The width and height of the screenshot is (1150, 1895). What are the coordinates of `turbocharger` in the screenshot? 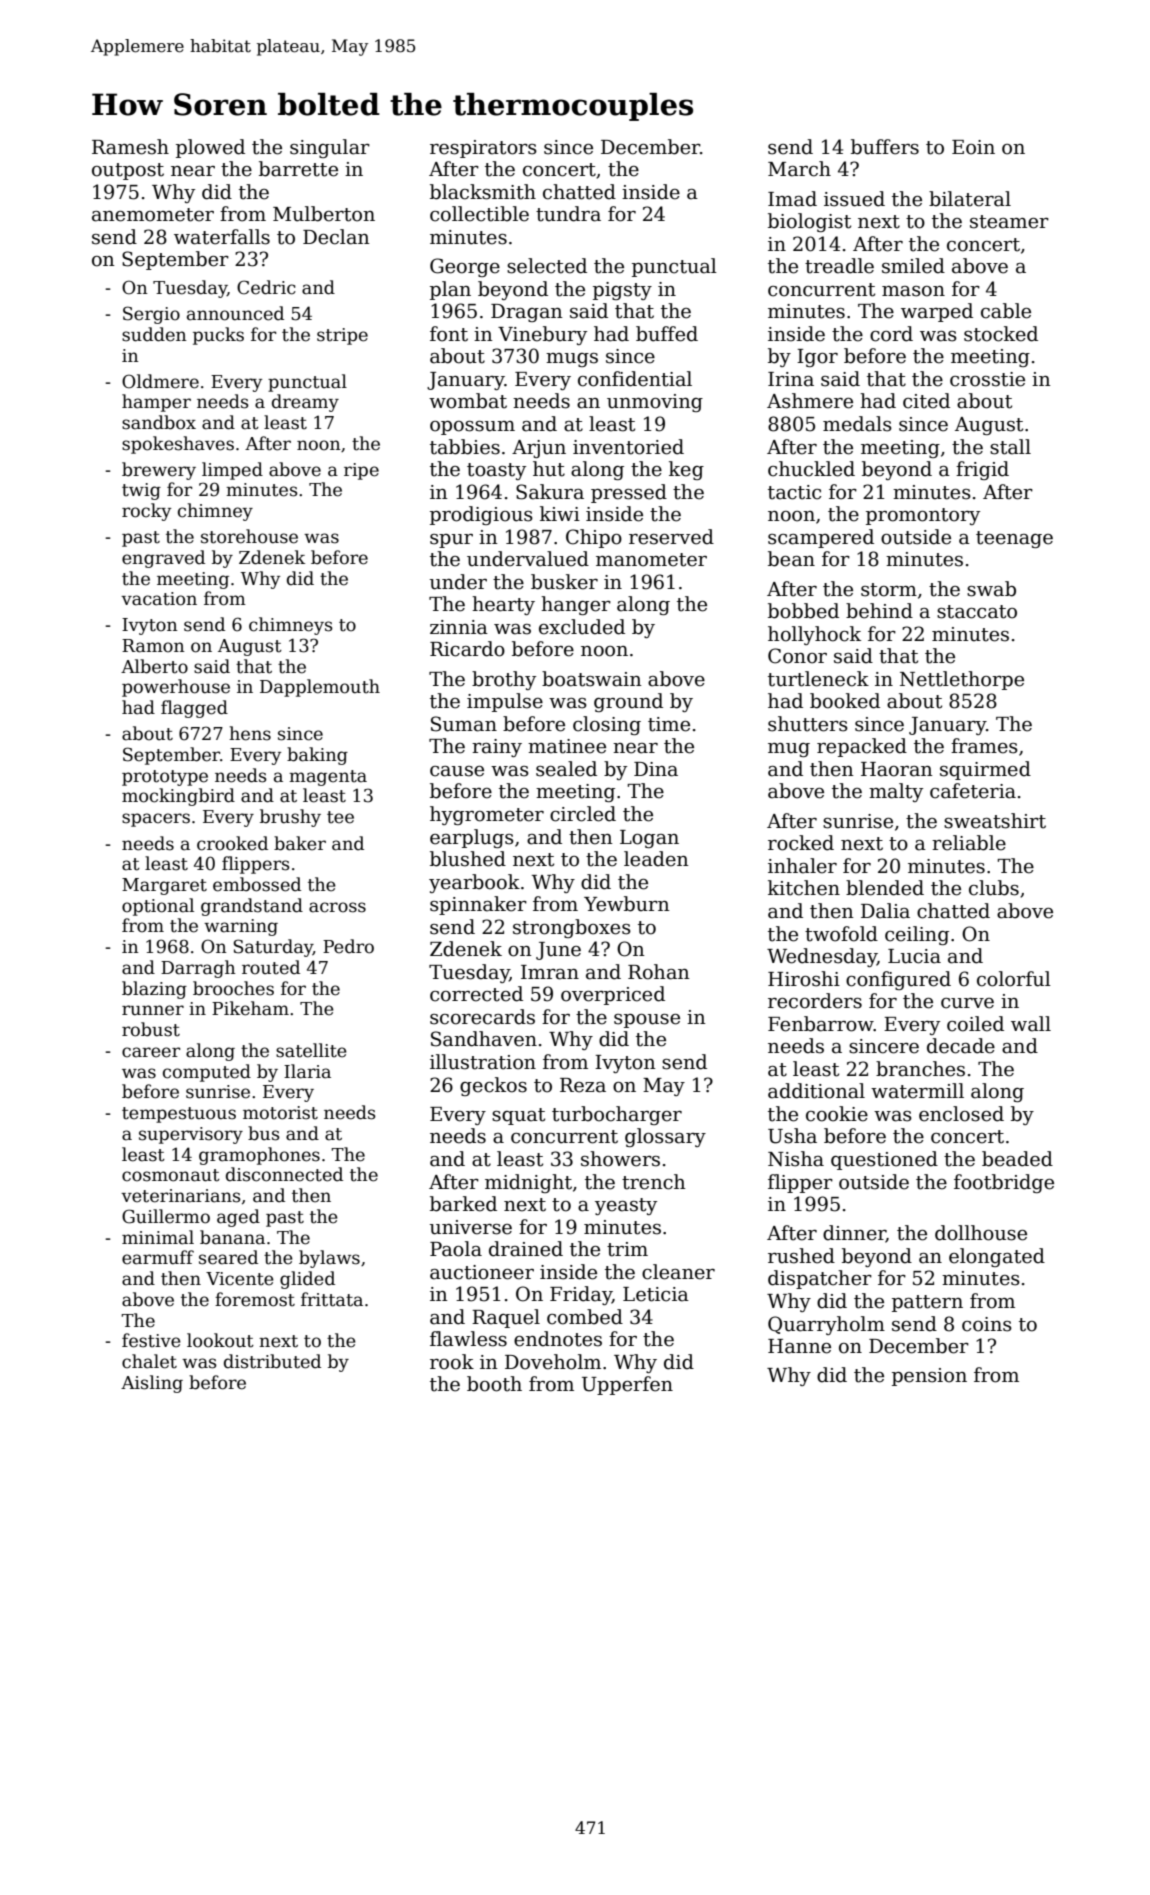 It's located at (617, 1115).
